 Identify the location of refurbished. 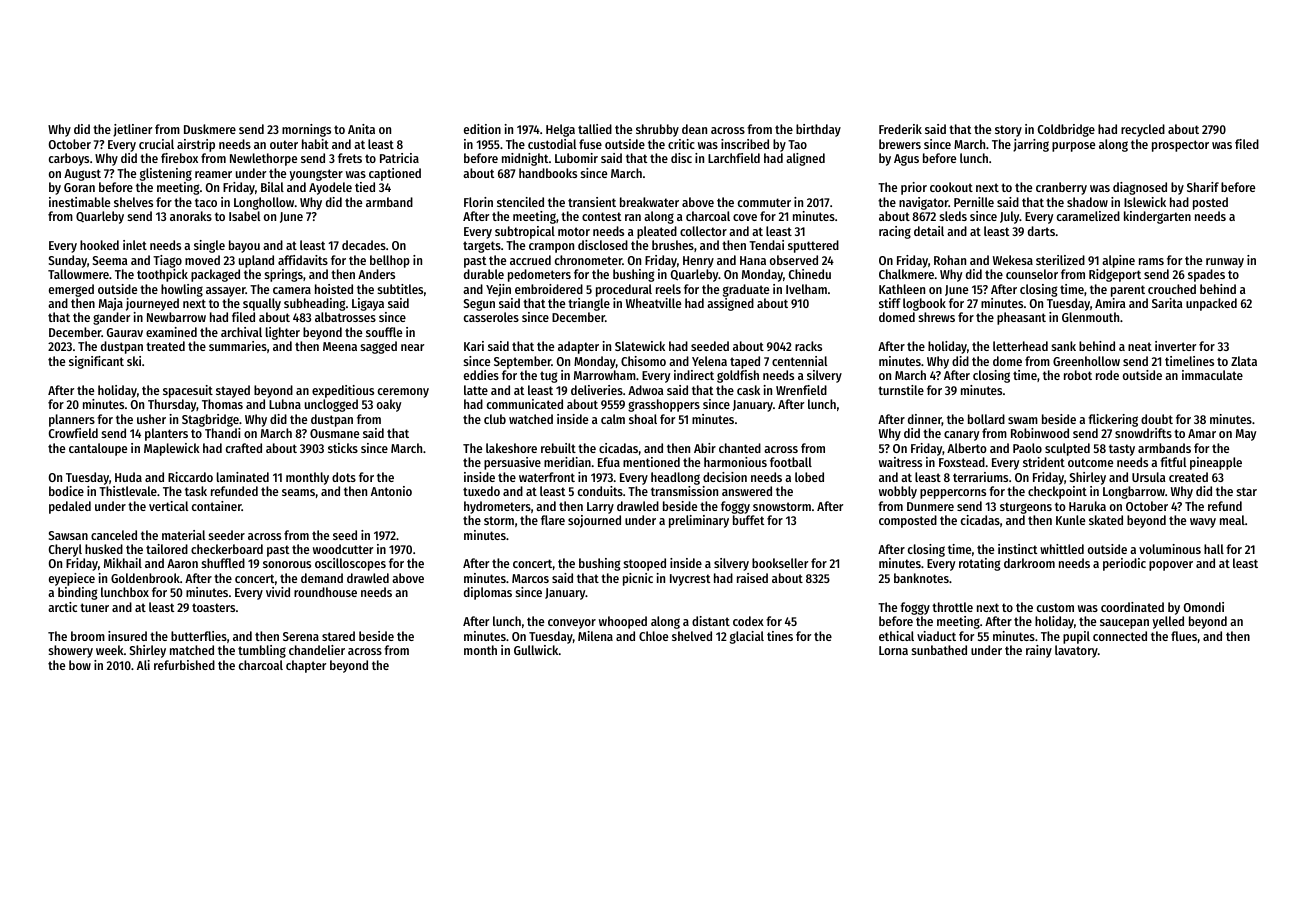
(184, 665).
